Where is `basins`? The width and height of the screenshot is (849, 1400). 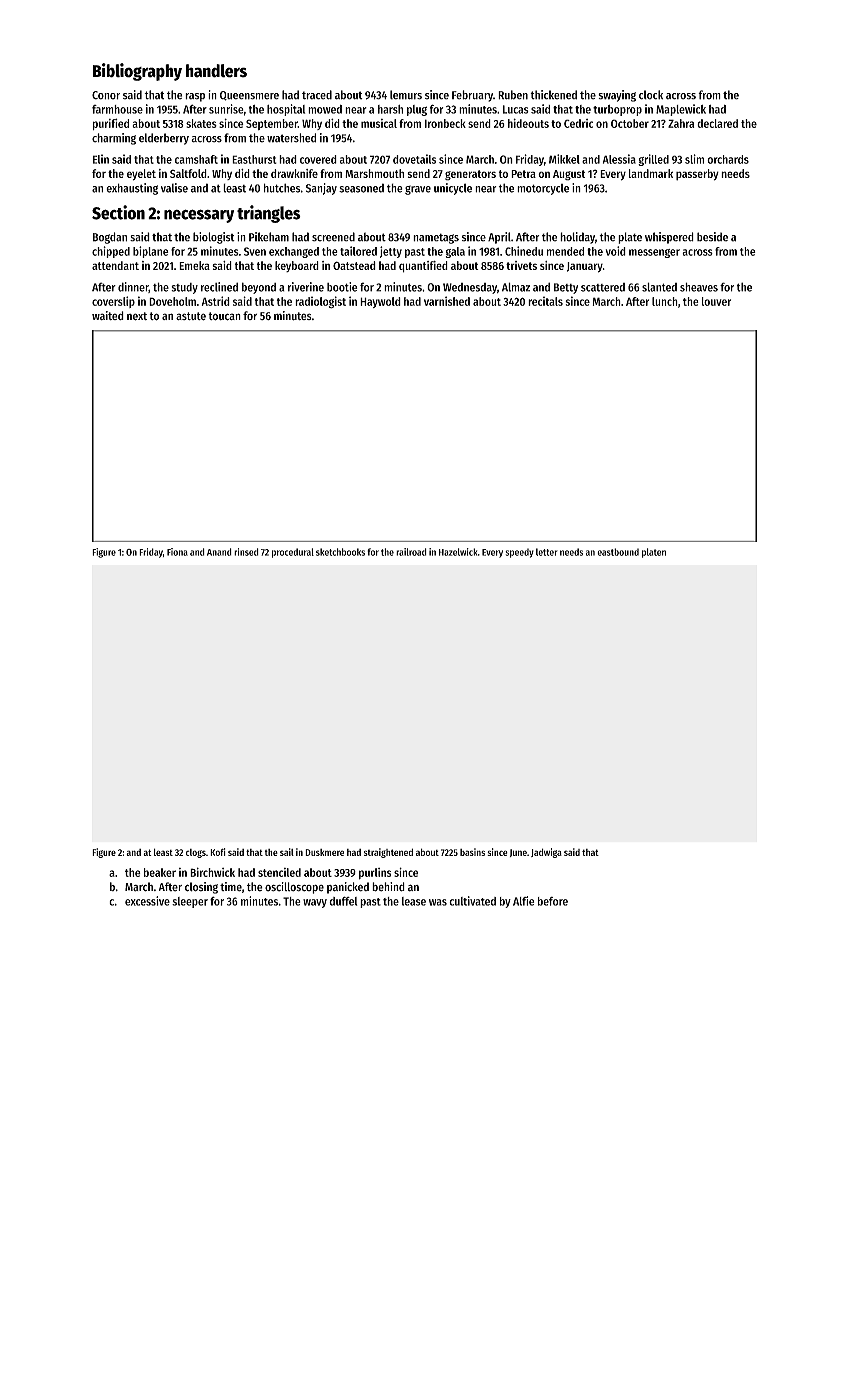 basins is located at coordinates (472, 852).
